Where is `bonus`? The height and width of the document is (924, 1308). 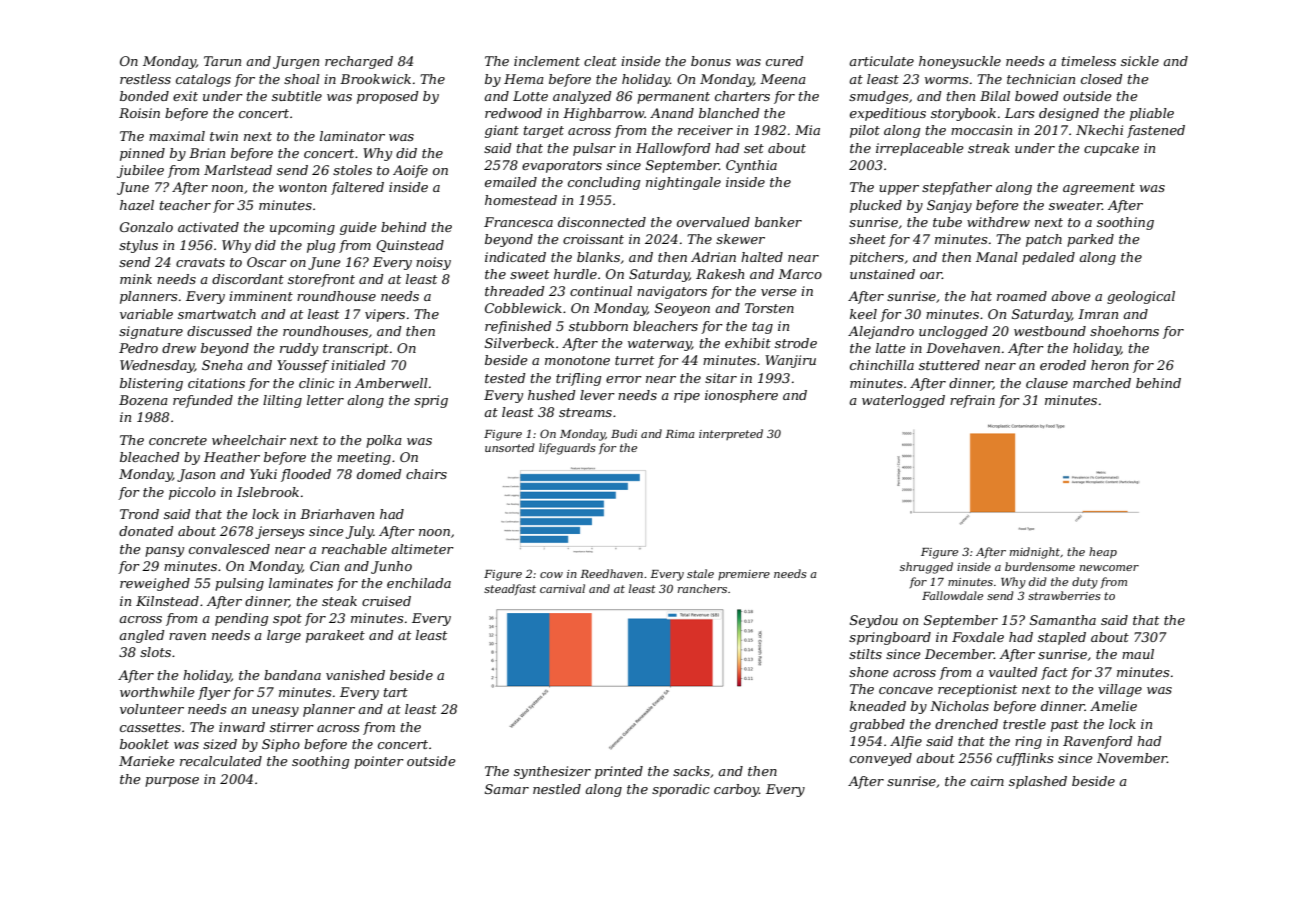
bonus is located at coordinates (711, 61).
